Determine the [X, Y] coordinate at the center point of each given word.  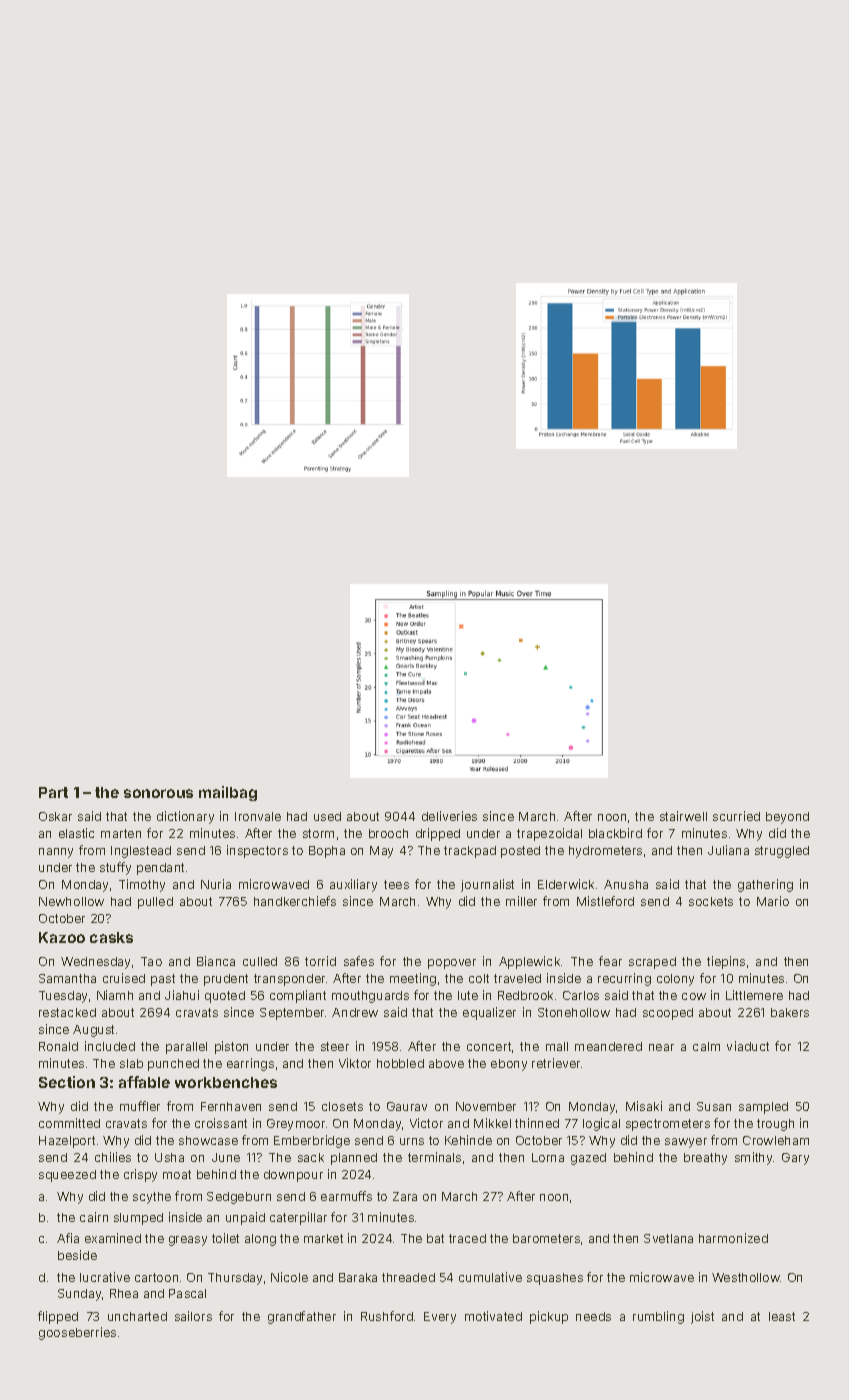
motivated [493, 1316]
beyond [787, 818]
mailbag [228, 793]
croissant [221, 1123]
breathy [705, 1159]
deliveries [449, 816]
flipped [58, 1317]
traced [467, 1238]
